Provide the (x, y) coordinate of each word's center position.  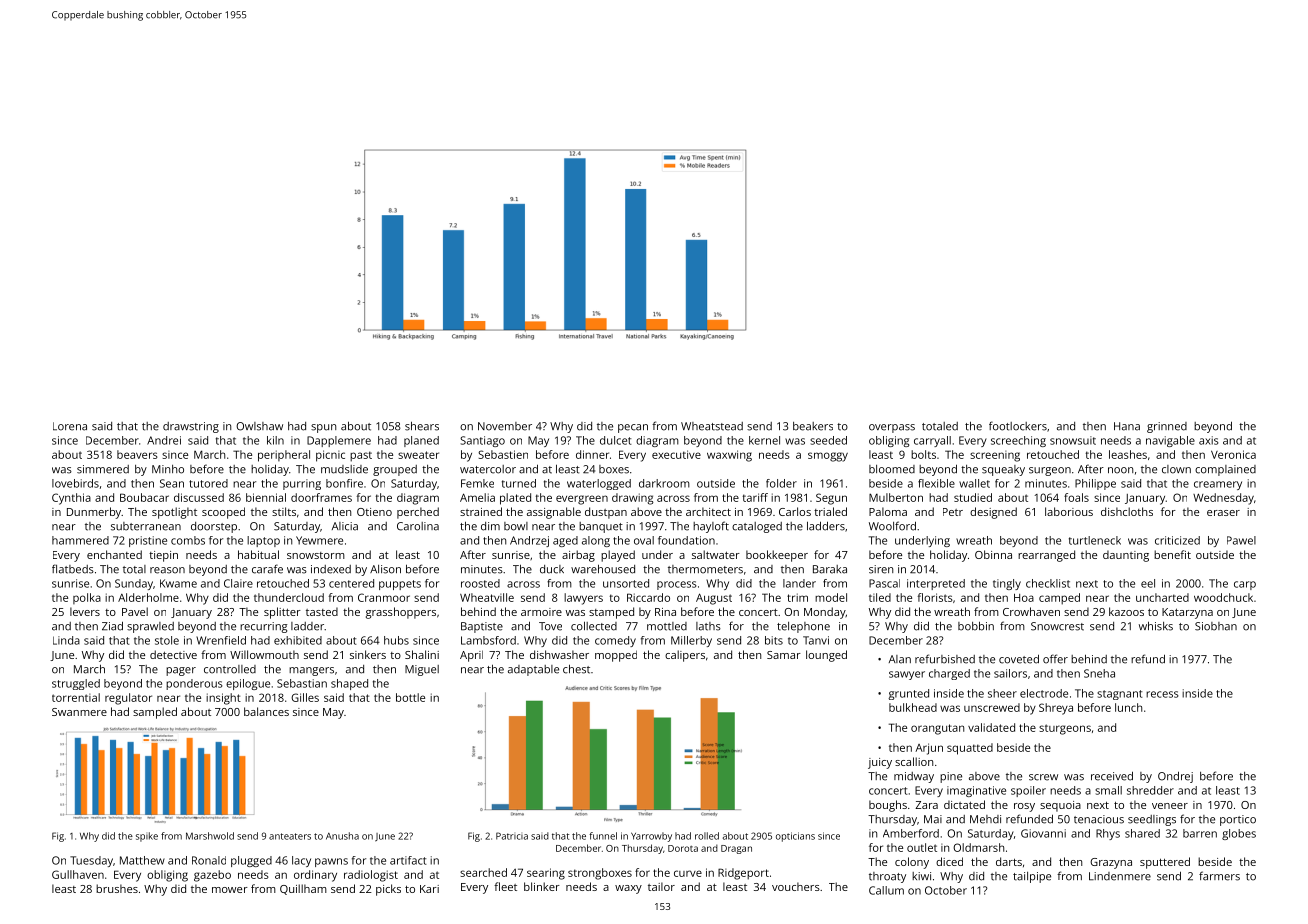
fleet (505, 886)
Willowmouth (264, 654)
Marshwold (210, 836)
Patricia (512, 836)
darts (1009, 861)
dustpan (606, 513)
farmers (1219, 876)
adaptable (533, 670)
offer (1055, 659)
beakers (813, 426)
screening (995, 456)
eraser (1223, 513)
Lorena (70, 426)
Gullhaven (78, 874)
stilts (284, 511)
